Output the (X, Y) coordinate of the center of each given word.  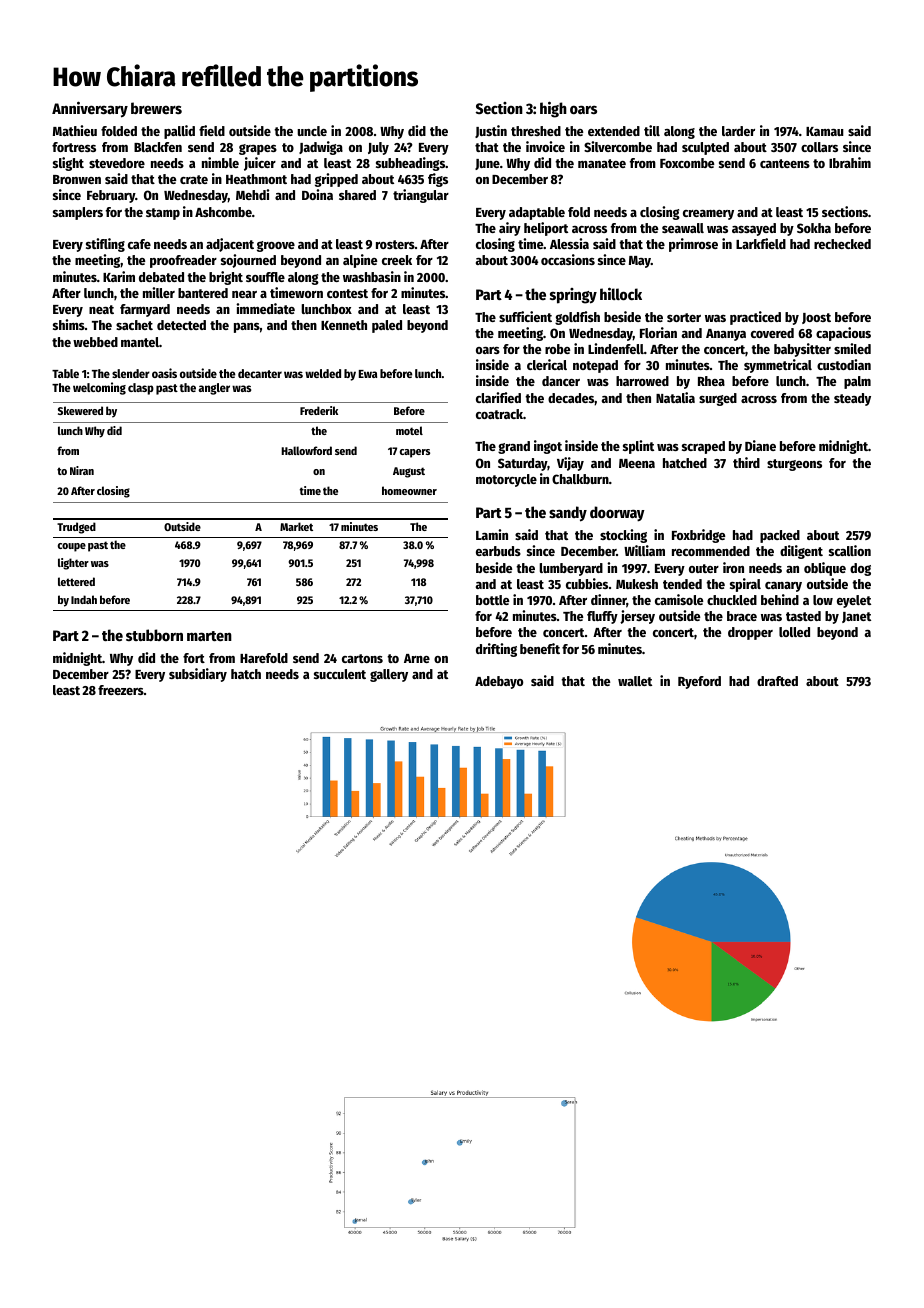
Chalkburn (580, 479)
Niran (82, 470)
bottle (492, 600)
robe (557, 349)
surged (718, 399)
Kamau (825, 131)
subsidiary (198, 675)
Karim (119, 276)
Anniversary (90, 109)
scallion (850, 550)
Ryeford (699, 682)
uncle (312, 131)
